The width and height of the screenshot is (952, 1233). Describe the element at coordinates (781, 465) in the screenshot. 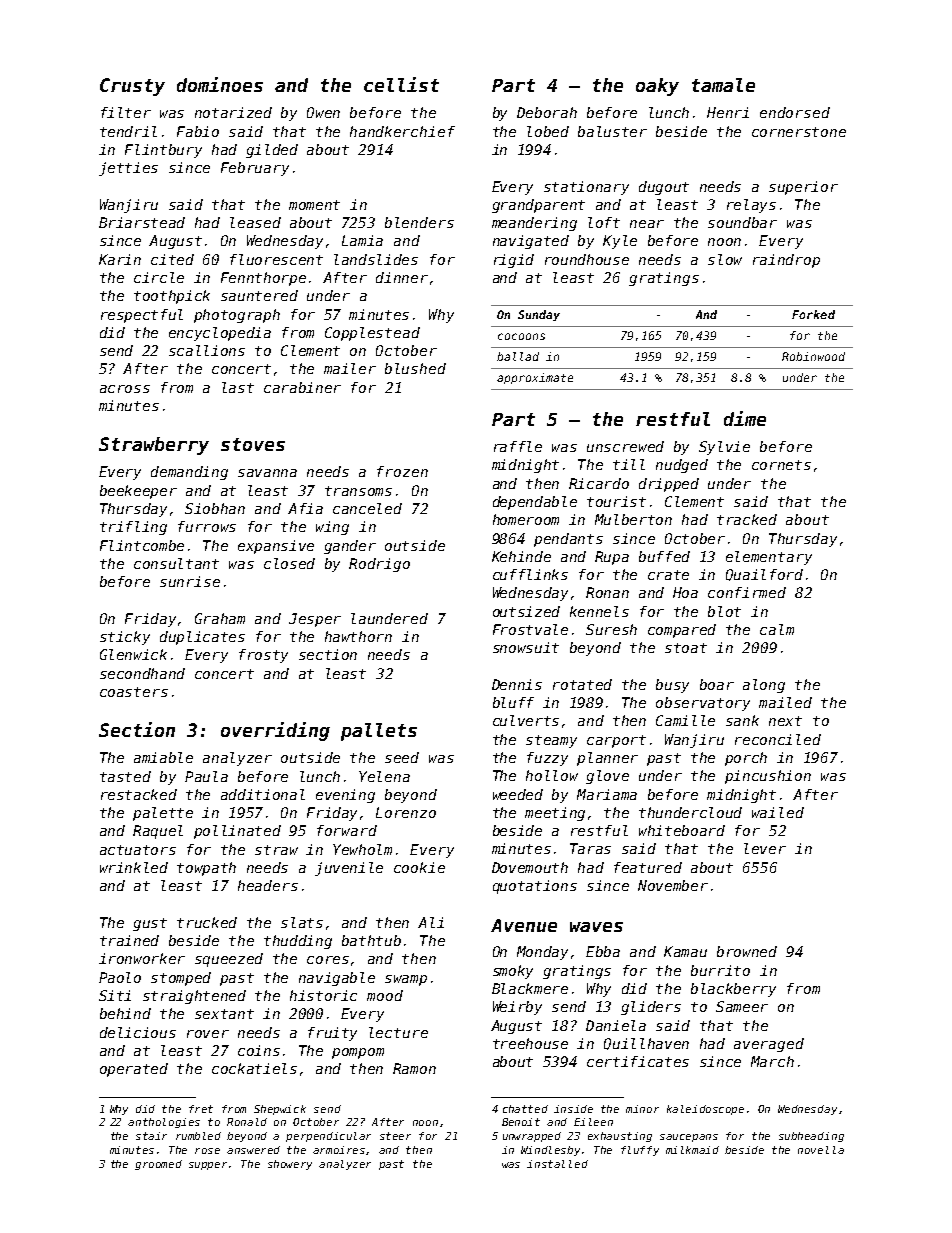

I see `cornets` at that location.
